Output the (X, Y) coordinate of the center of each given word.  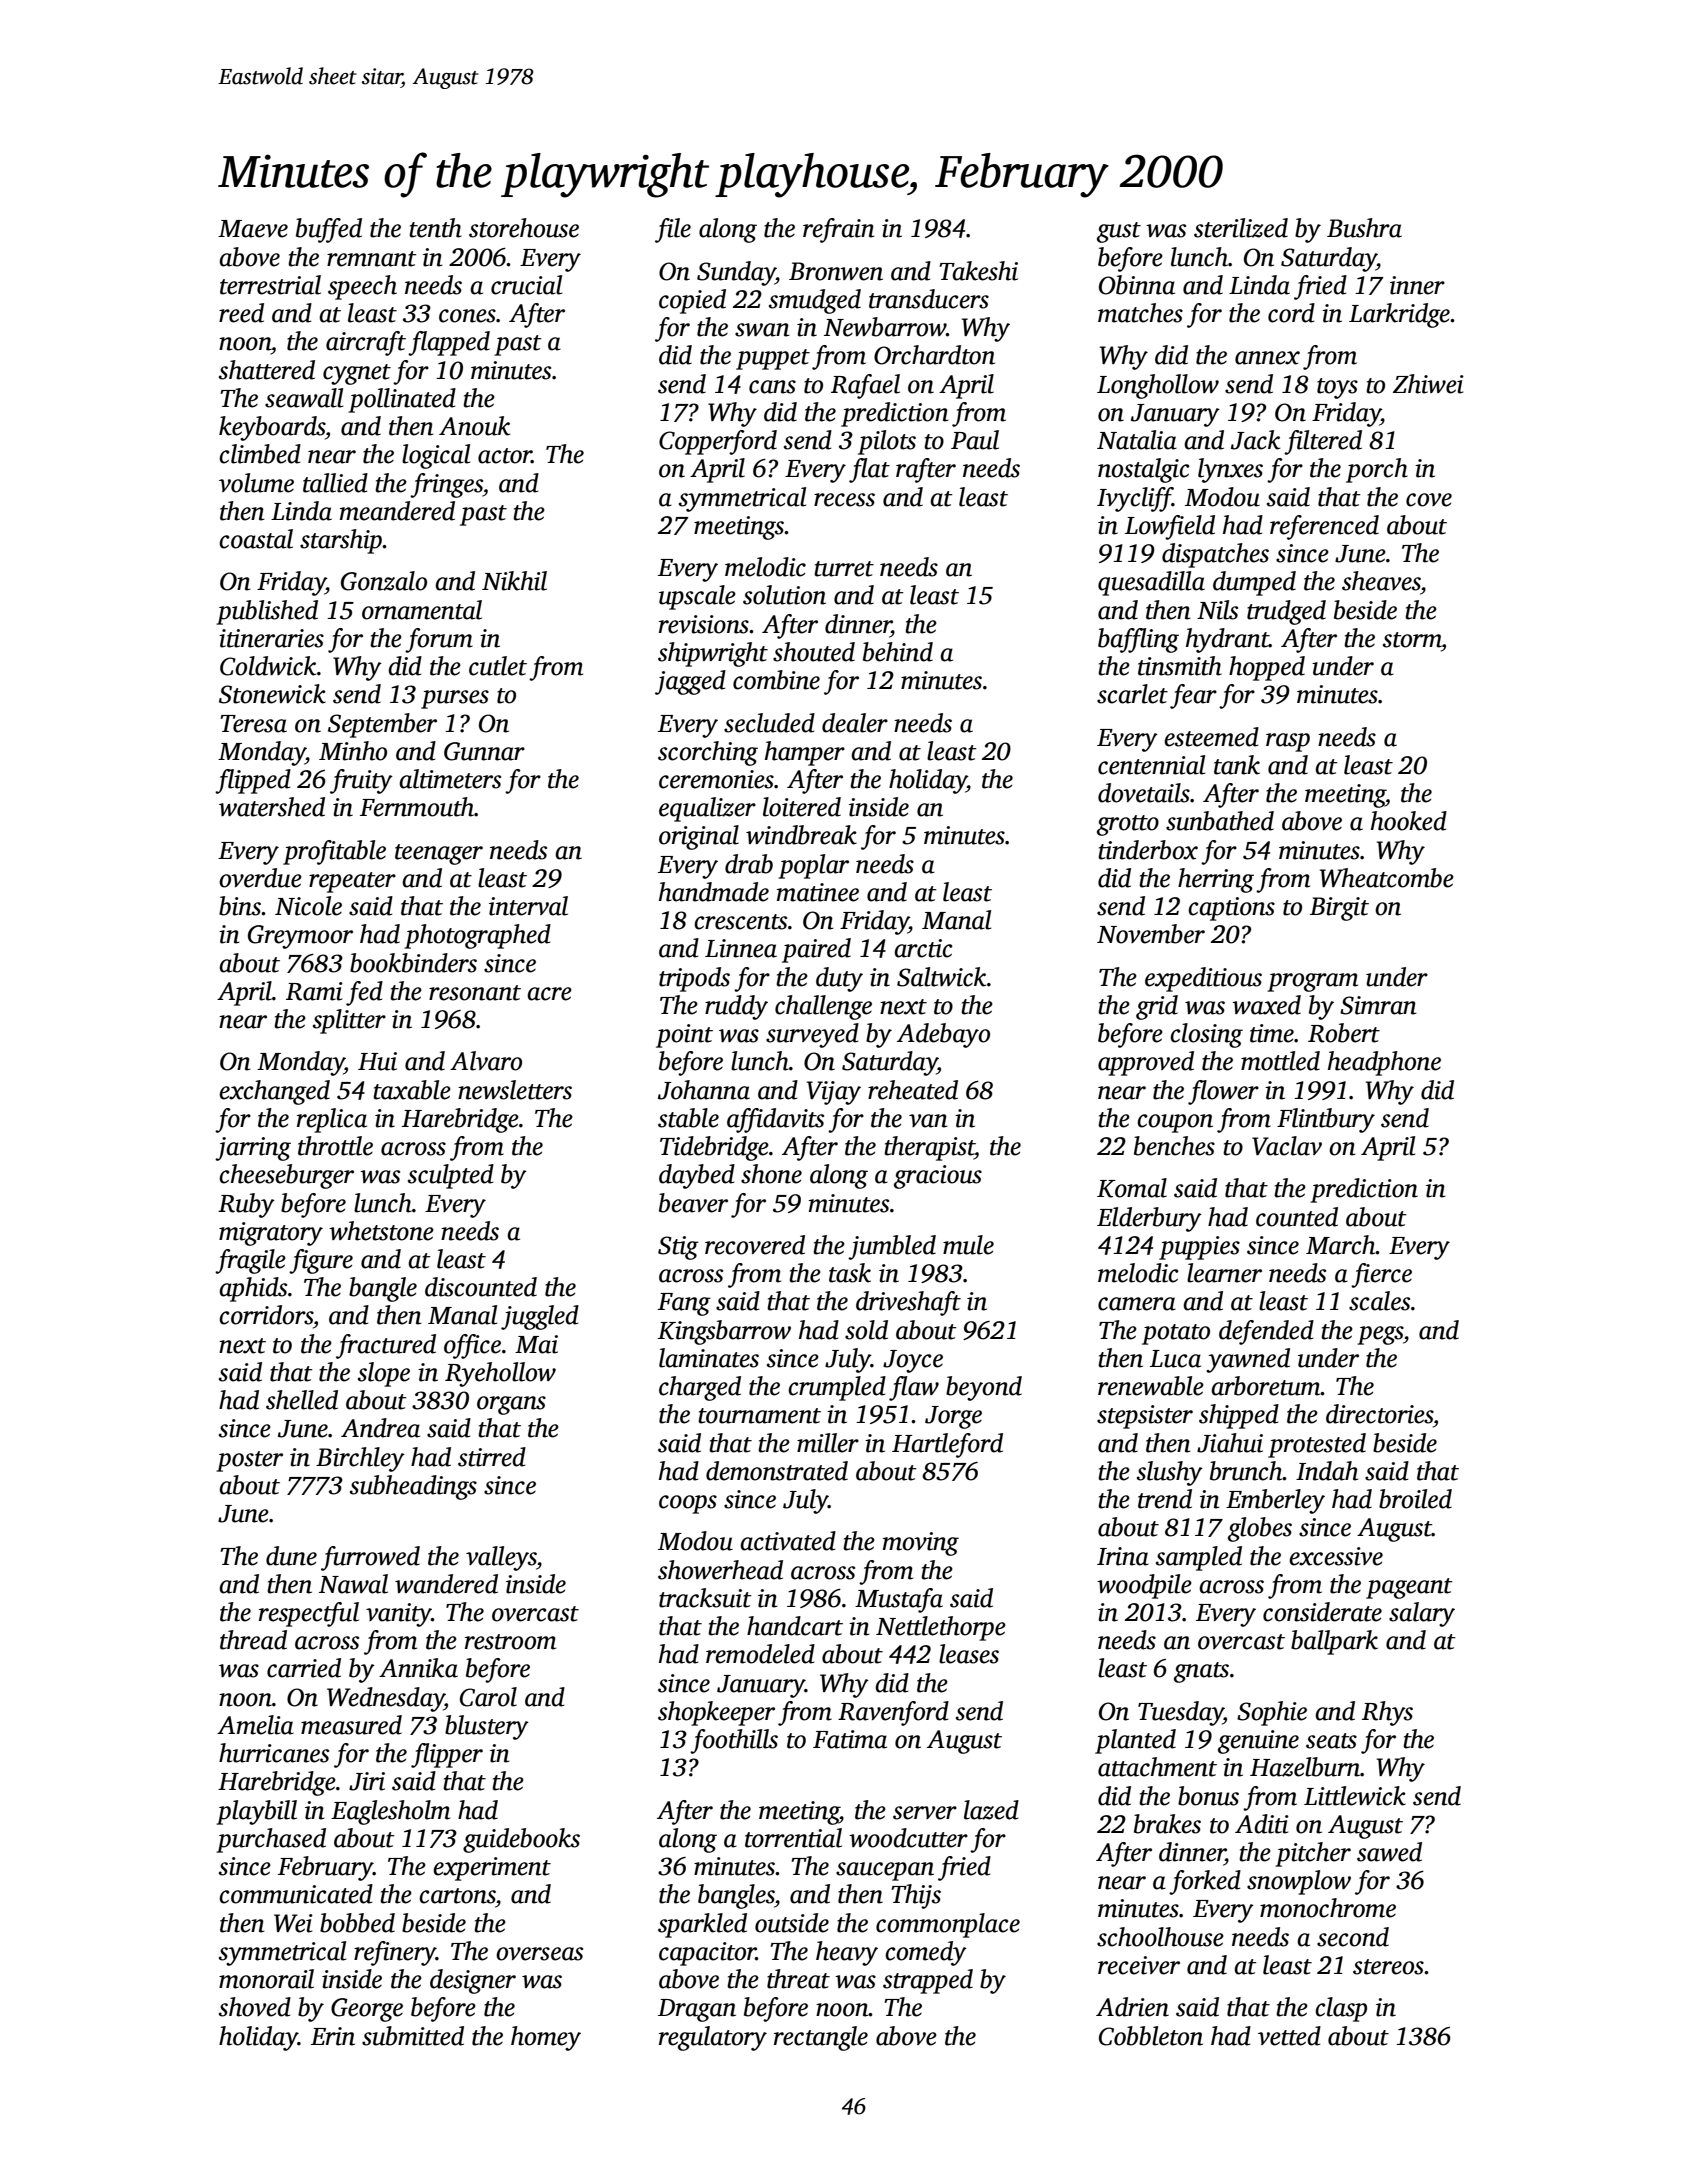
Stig (678, 1248)
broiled (1415, 1499)
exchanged (274, 1092)
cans (772, 387)
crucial (526, 285)
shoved (255, 2007)
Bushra (1364, 228)
